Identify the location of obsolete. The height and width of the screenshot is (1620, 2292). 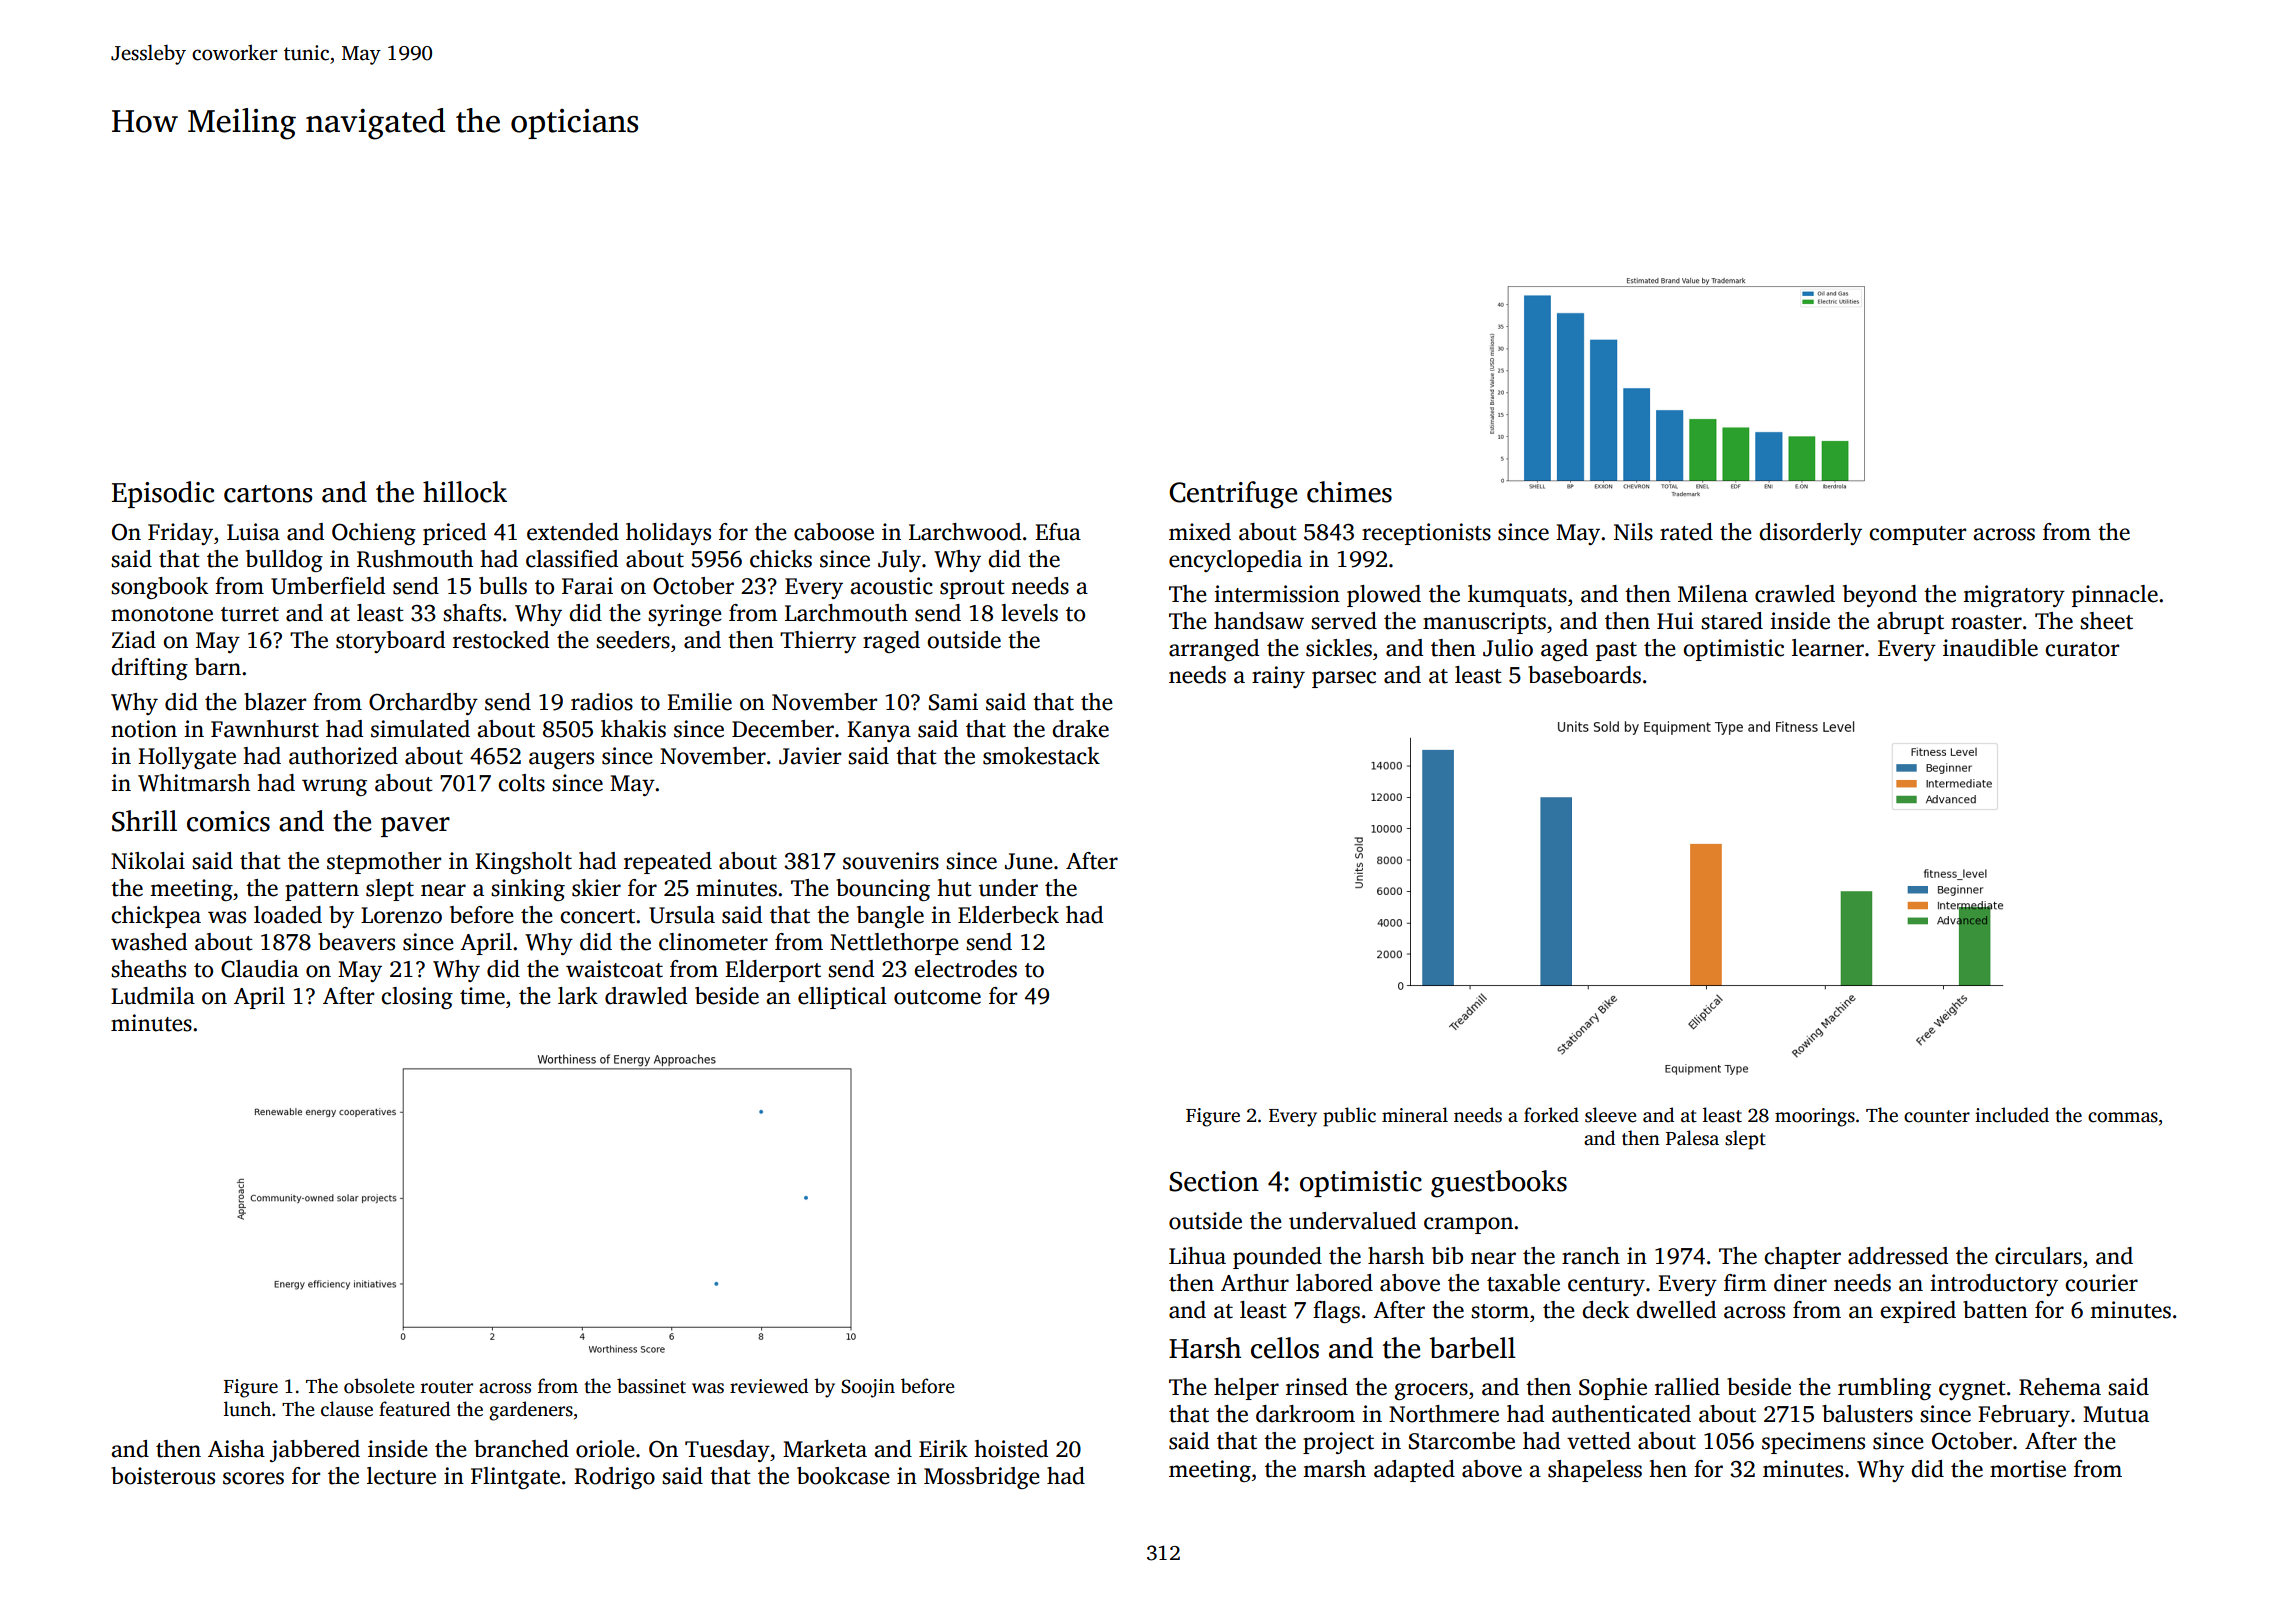
(379, 1386).
